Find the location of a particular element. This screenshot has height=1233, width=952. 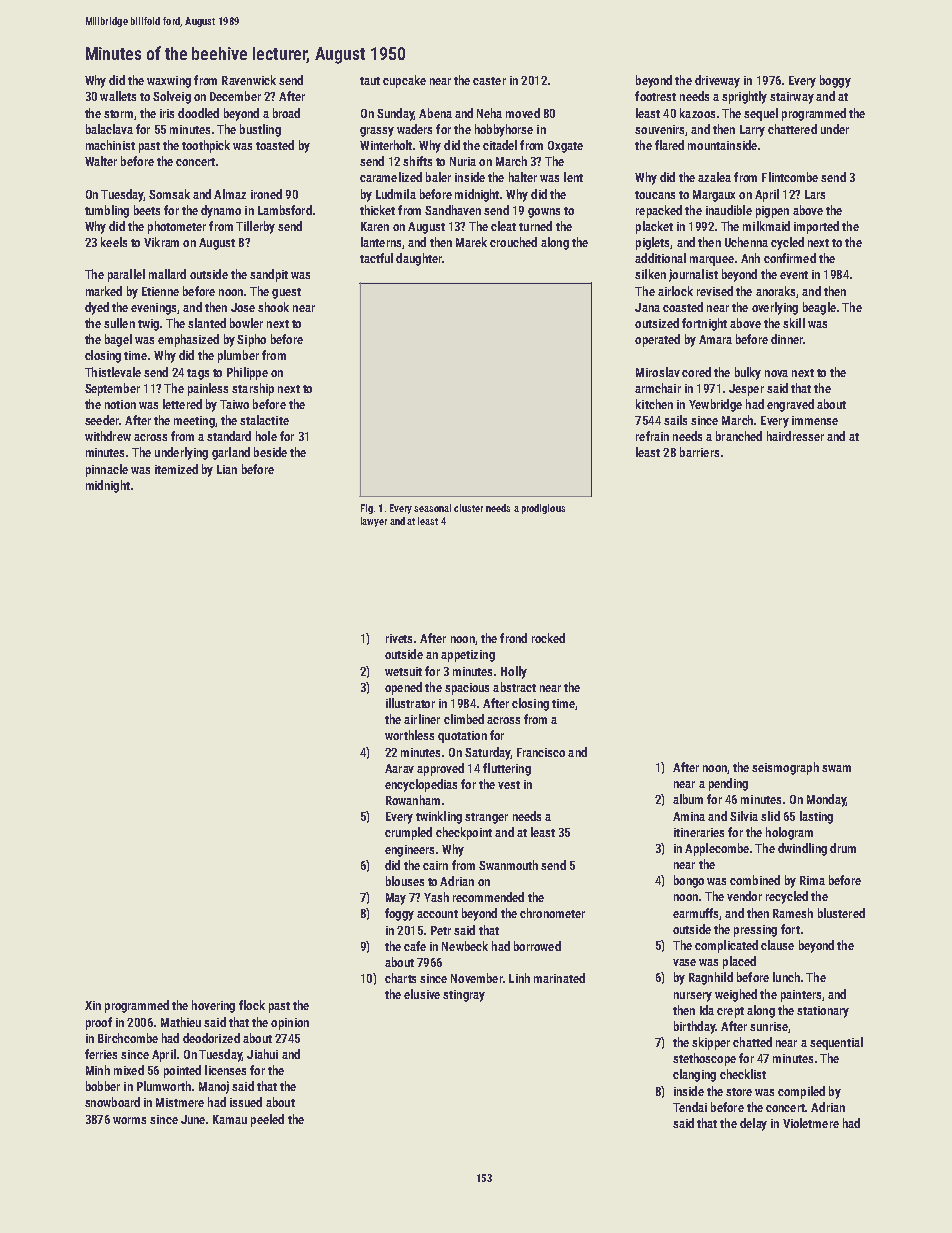

Tendai is located at coordinates (690, 1107).
